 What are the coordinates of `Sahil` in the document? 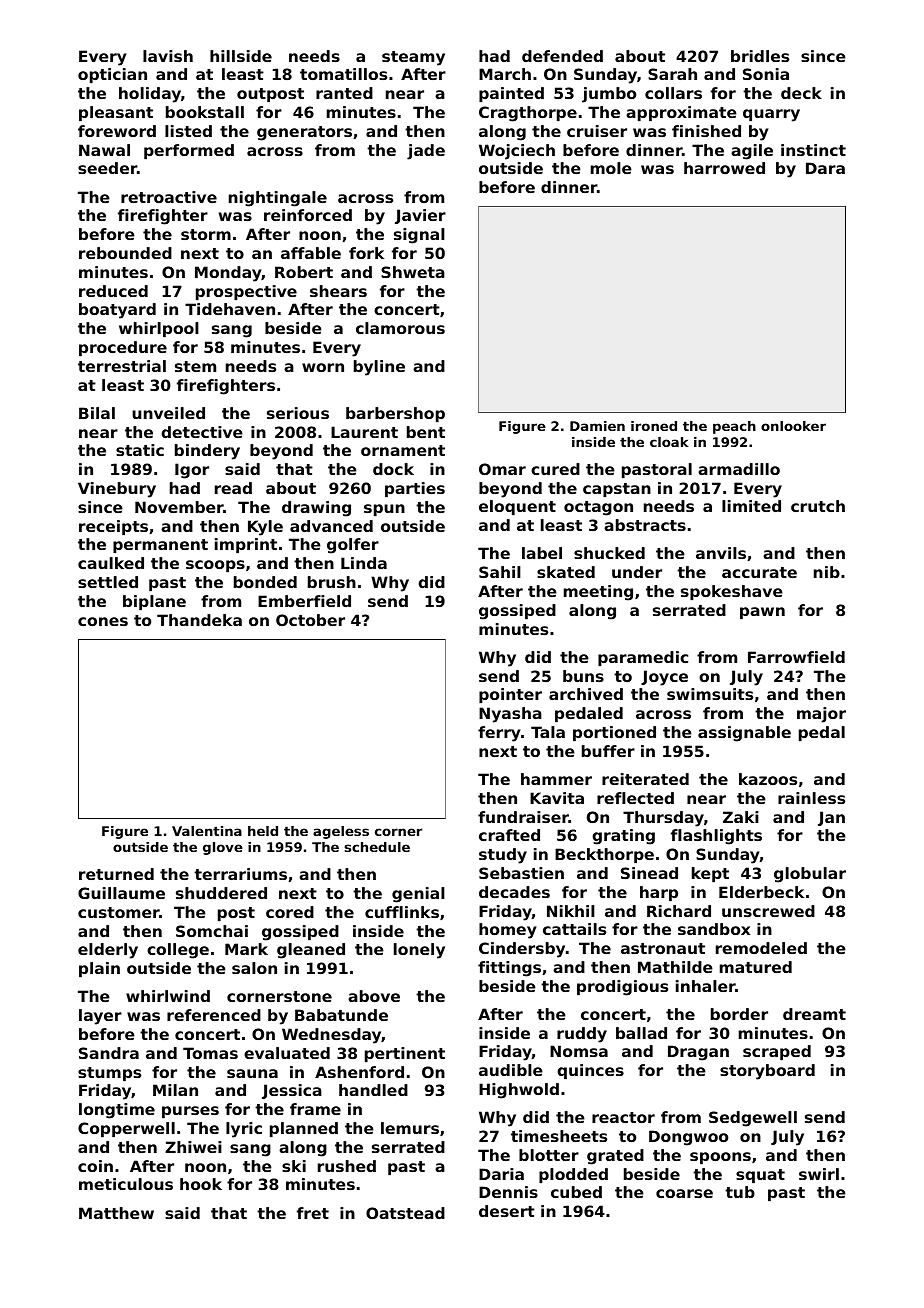 It's located at (500, 572).
